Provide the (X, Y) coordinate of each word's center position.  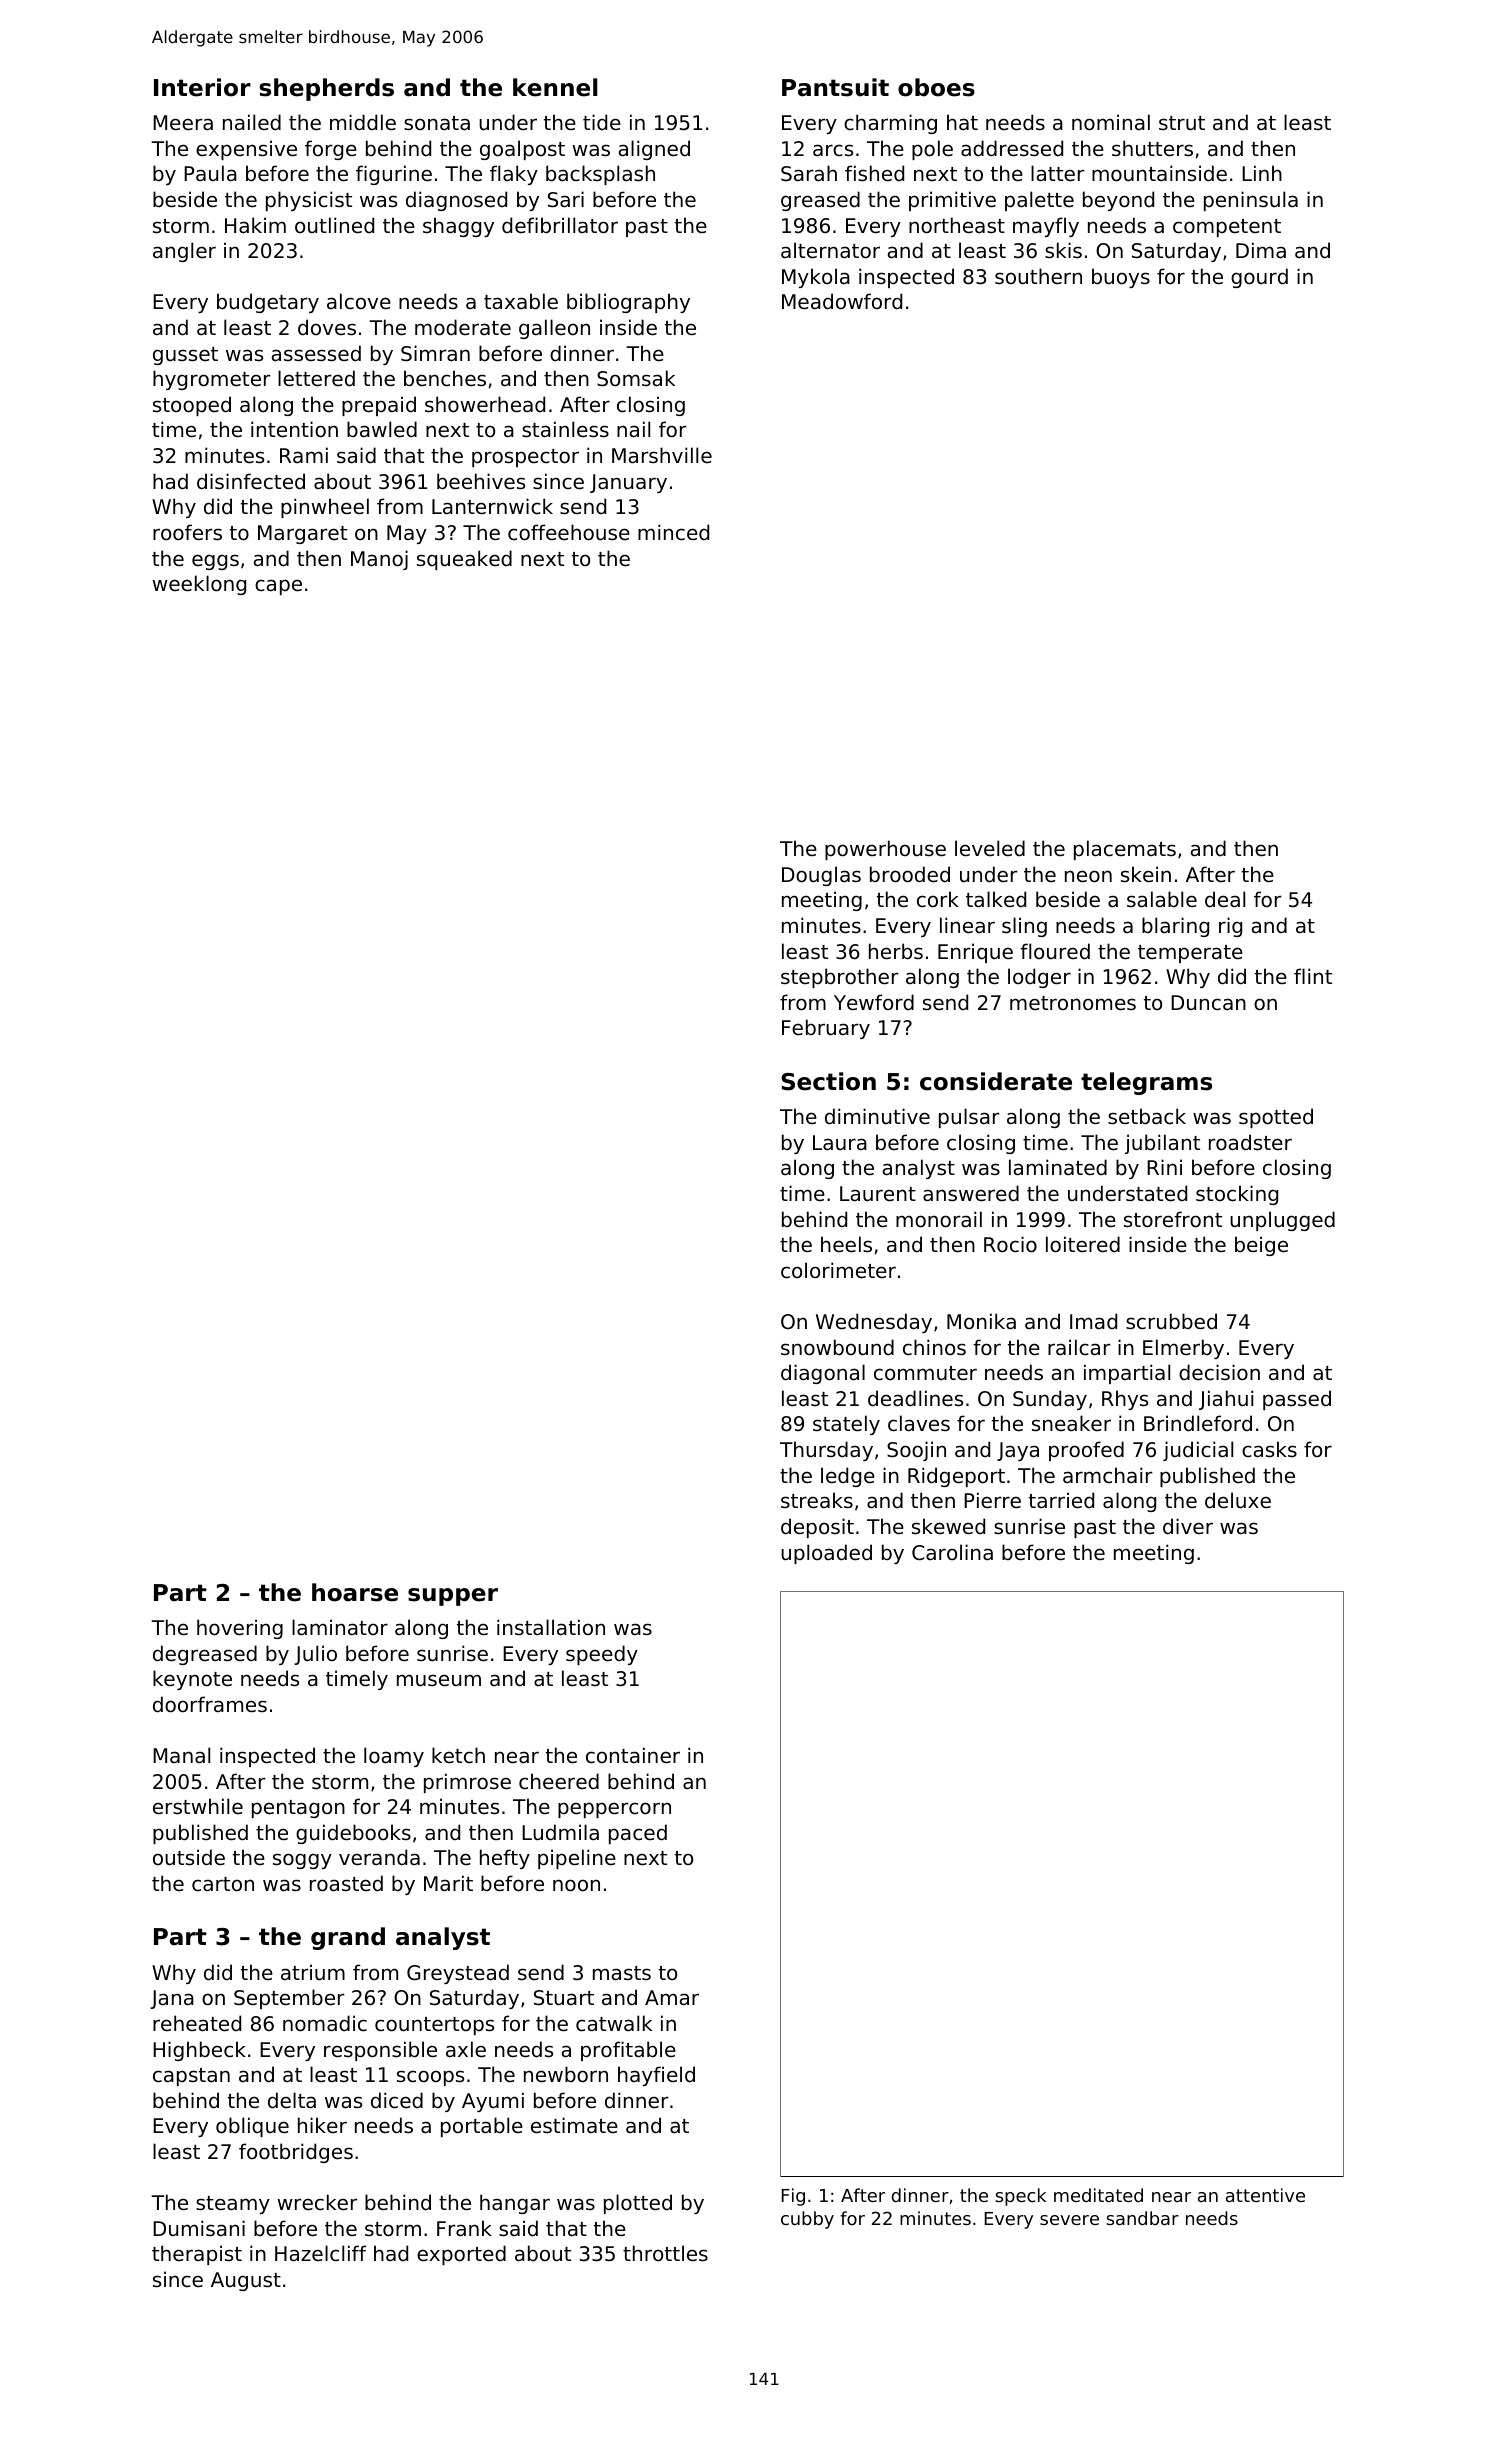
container (633, 1755)
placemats (1125, 850)
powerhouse (885, 850)
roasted (346, 1883)
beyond (1118, 201)
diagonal (823, 1374)
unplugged (1282, 1221)
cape (278, 587)
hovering (240, 1629)
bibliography (628, 303)
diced (397, 2100)
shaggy (458, 227)
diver (1188, 1526)
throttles (665, 2253)
